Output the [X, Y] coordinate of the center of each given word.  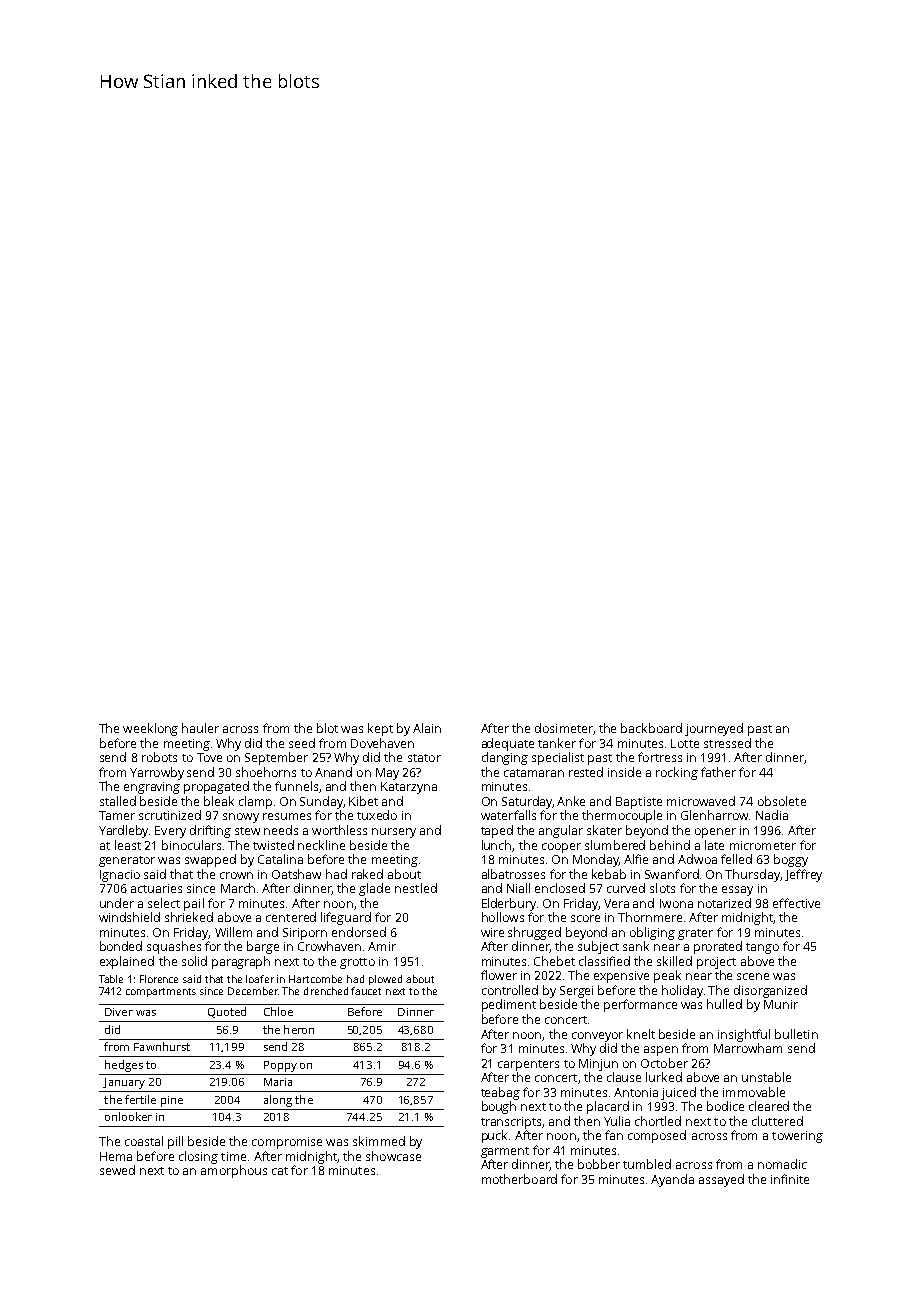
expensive [621, 977]
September [276, 758]
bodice [725, 1106]
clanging [505, 758]
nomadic [782, 1164]
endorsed [359, 932]
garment [505, 1152]
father [718, 772]
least [128, 845]
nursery [394, 833]
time [233, 1156]
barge [263, 947]
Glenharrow [714, 815]
